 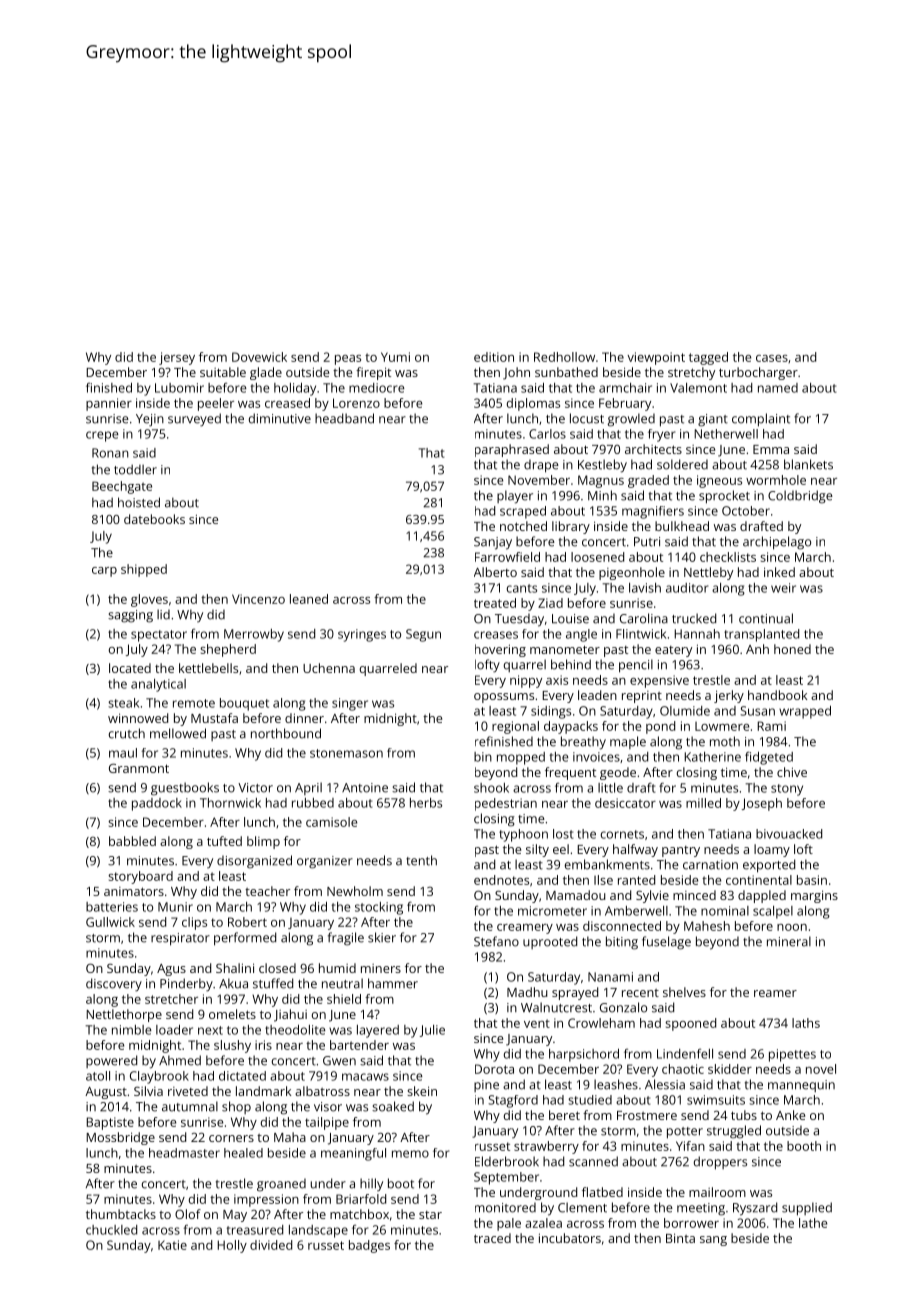 What do you see at coordinates (172, 1245) in the screenshot?
I see `Katie` at bounding box center [172, 1245].
